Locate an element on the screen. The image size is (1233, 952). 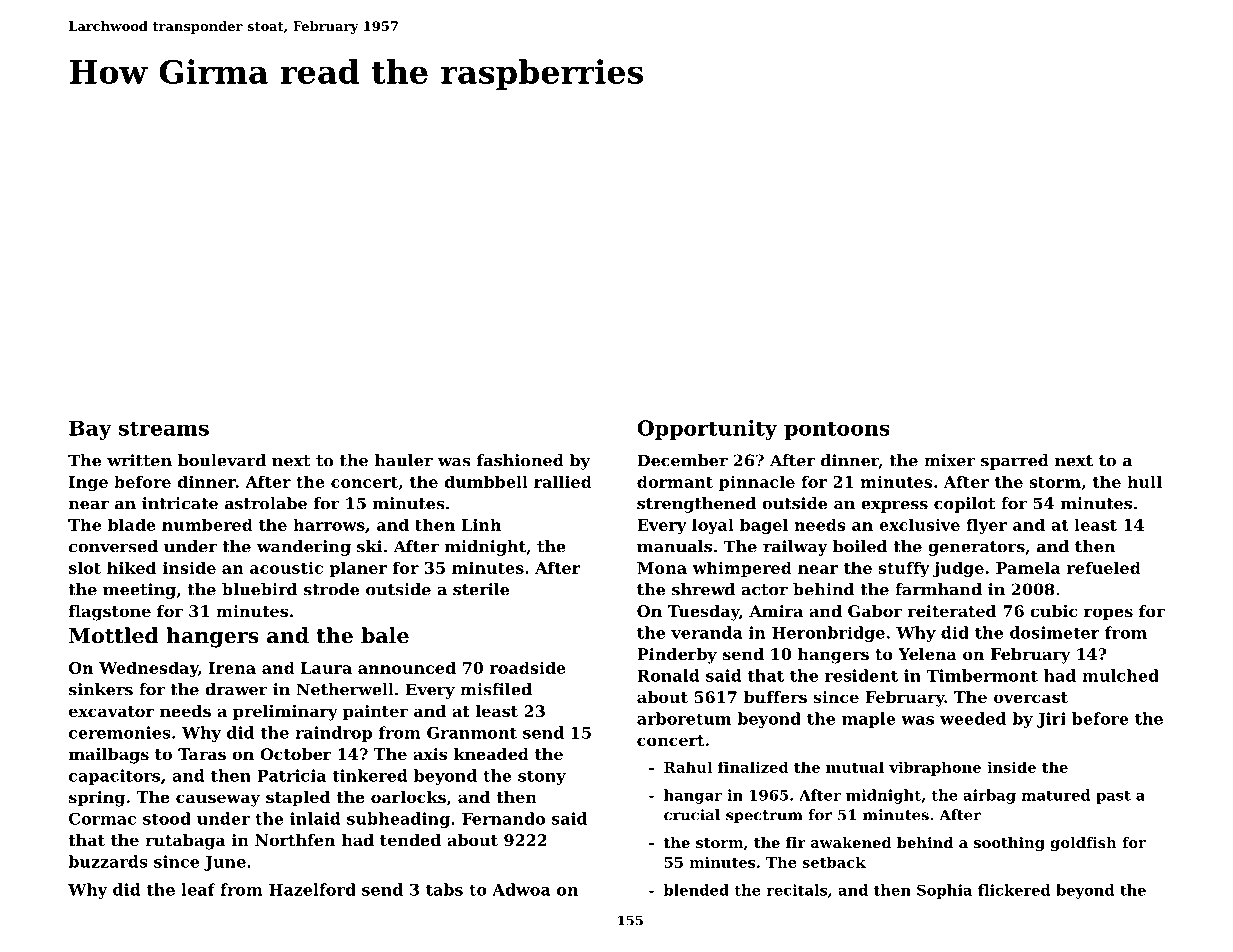
hangar is located at coordinates (693, 796).
